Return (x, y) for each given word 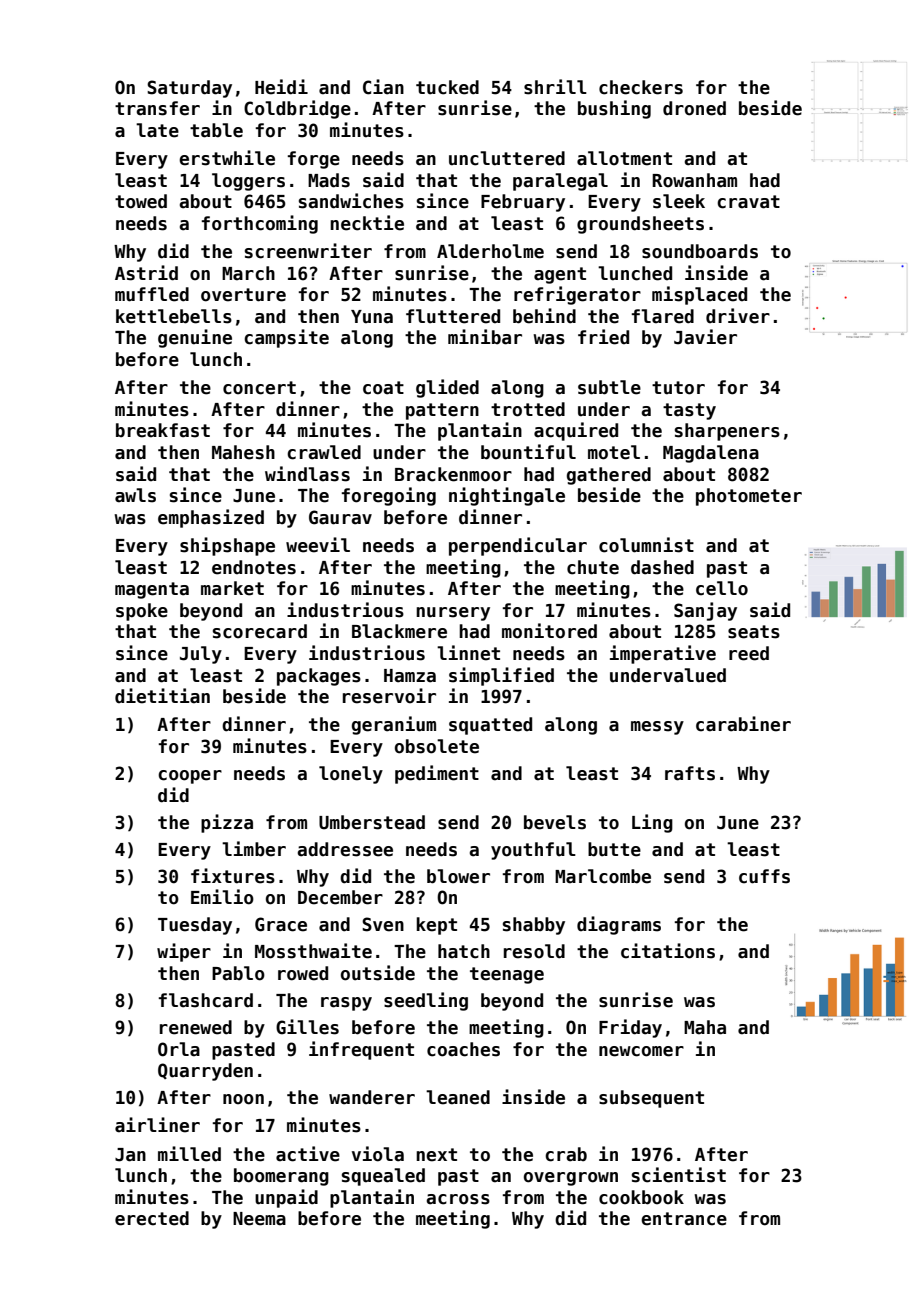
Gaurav (340, 517)
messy (657, 728)
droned (694, 108)
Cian (383, 87)
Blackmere (399, 631)
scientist (679, 1175)
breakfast (163, 430)
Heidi (281, 87)
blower (458, 876)
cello (722, 588)
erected (152, 1218)
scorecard (260, 631)
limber (254, 849)
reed (749, 653)
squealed (383, 1177)
